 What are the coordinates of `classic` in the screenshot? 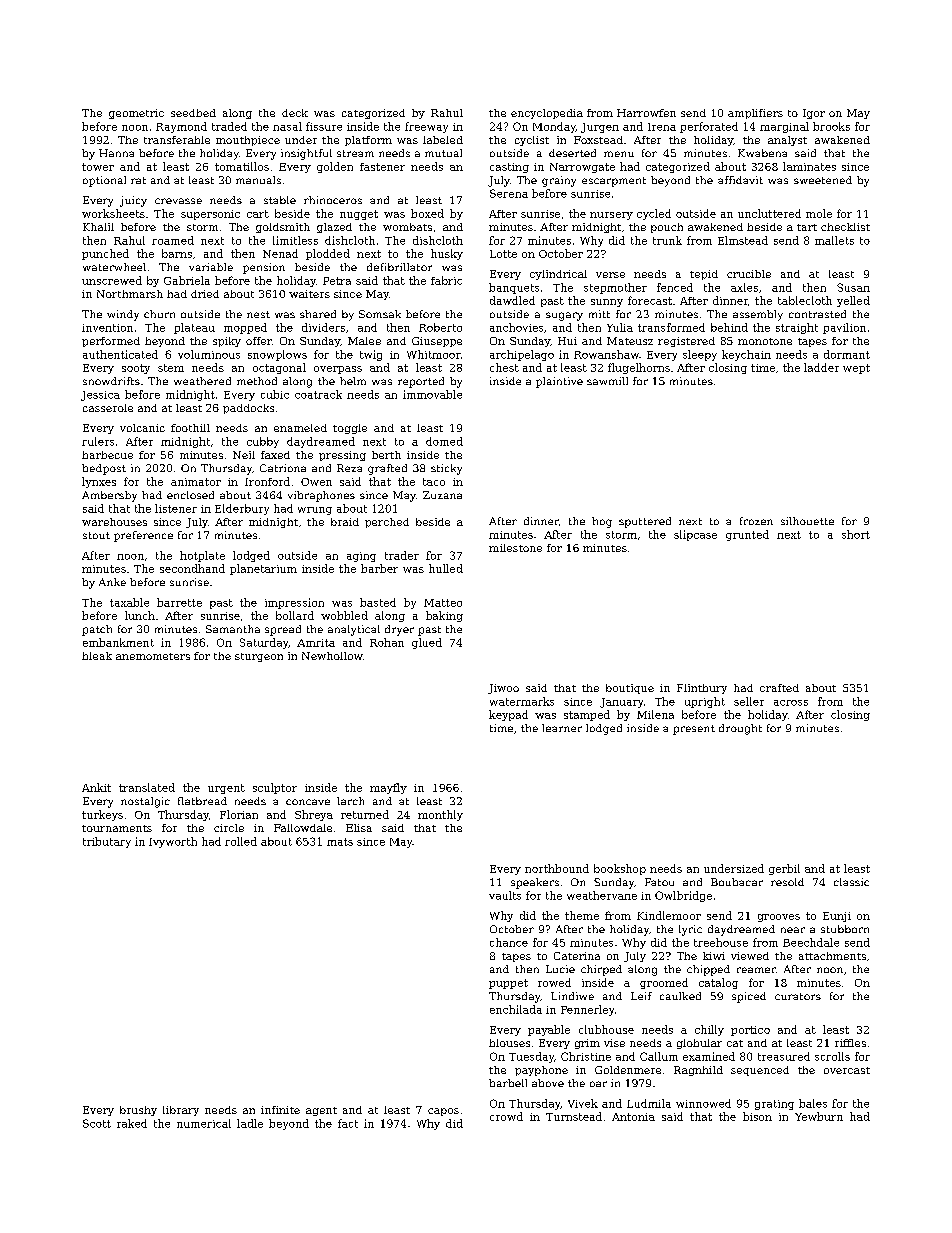 It's located at (851, 882).
